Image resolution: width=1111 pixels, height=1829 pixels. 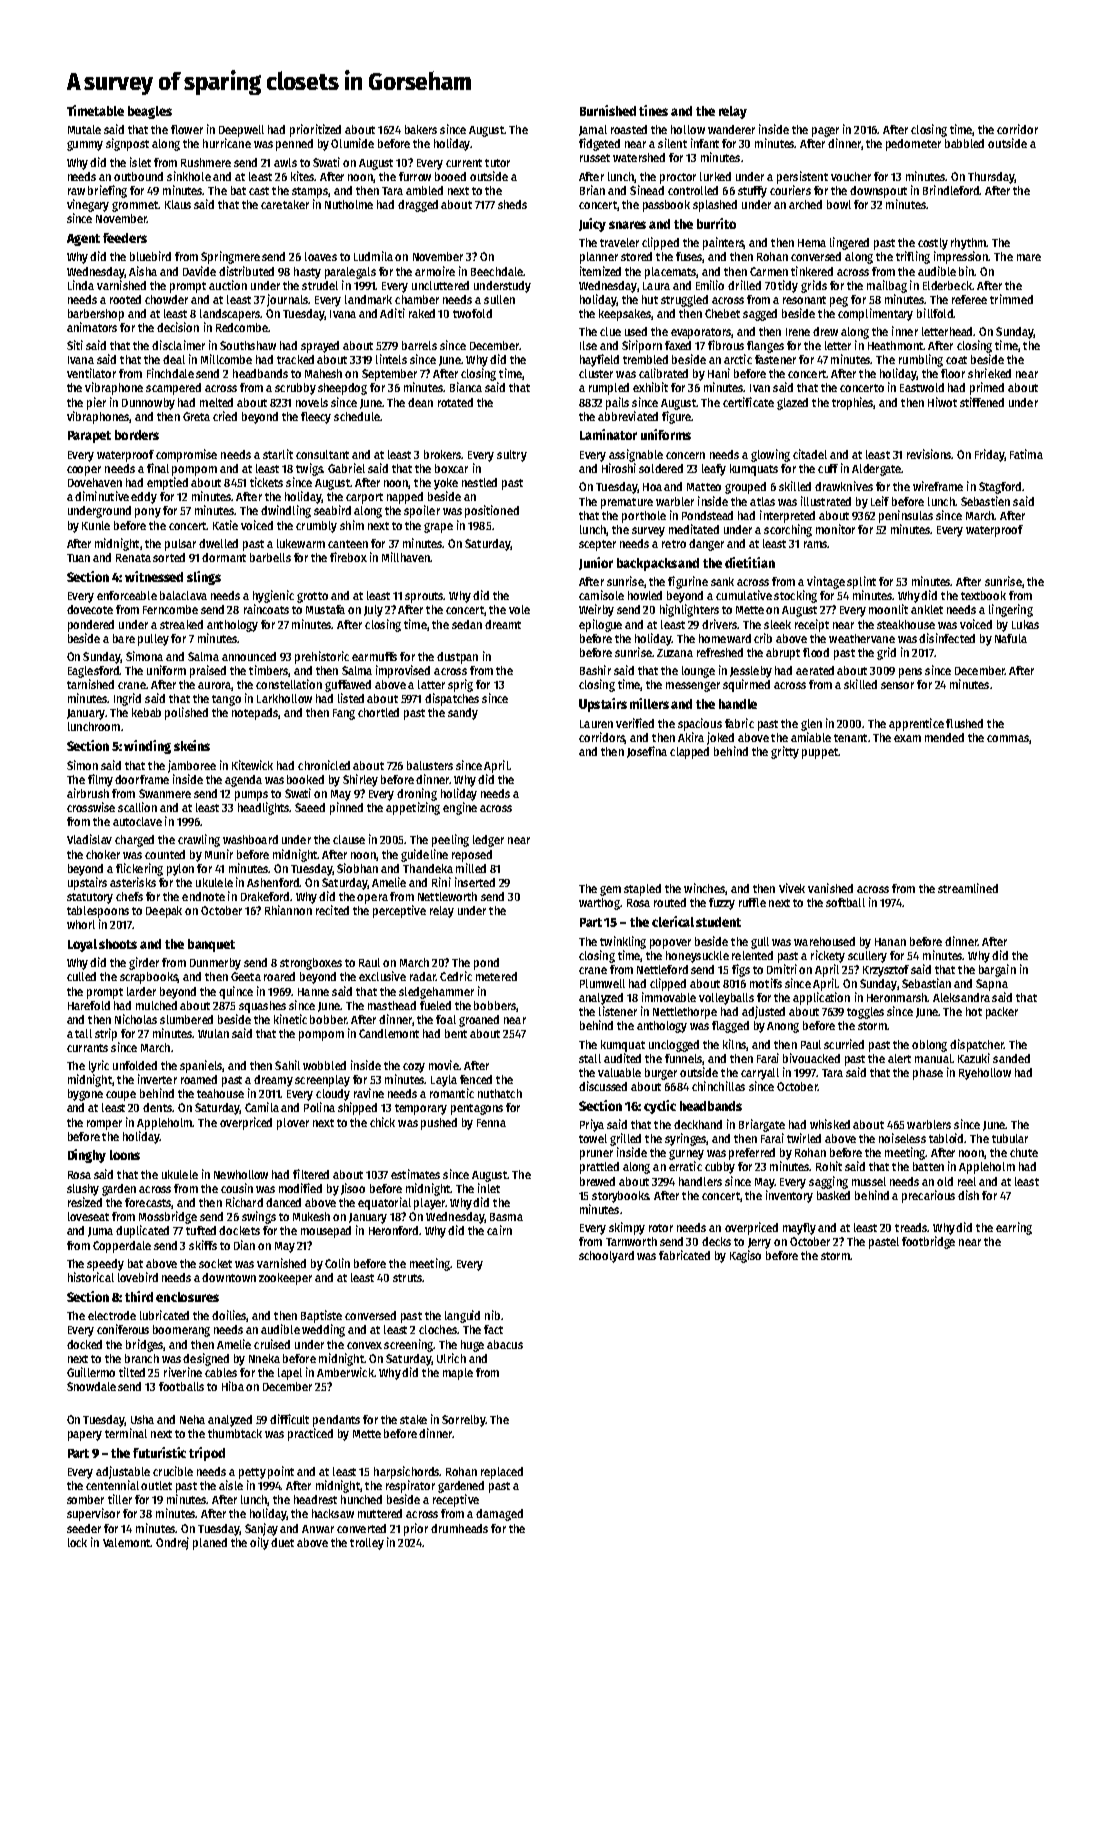 What do you see at coordinates (619, 1072) in the screenshot?
I see `valuable` at bounding box center [619, 1072].
